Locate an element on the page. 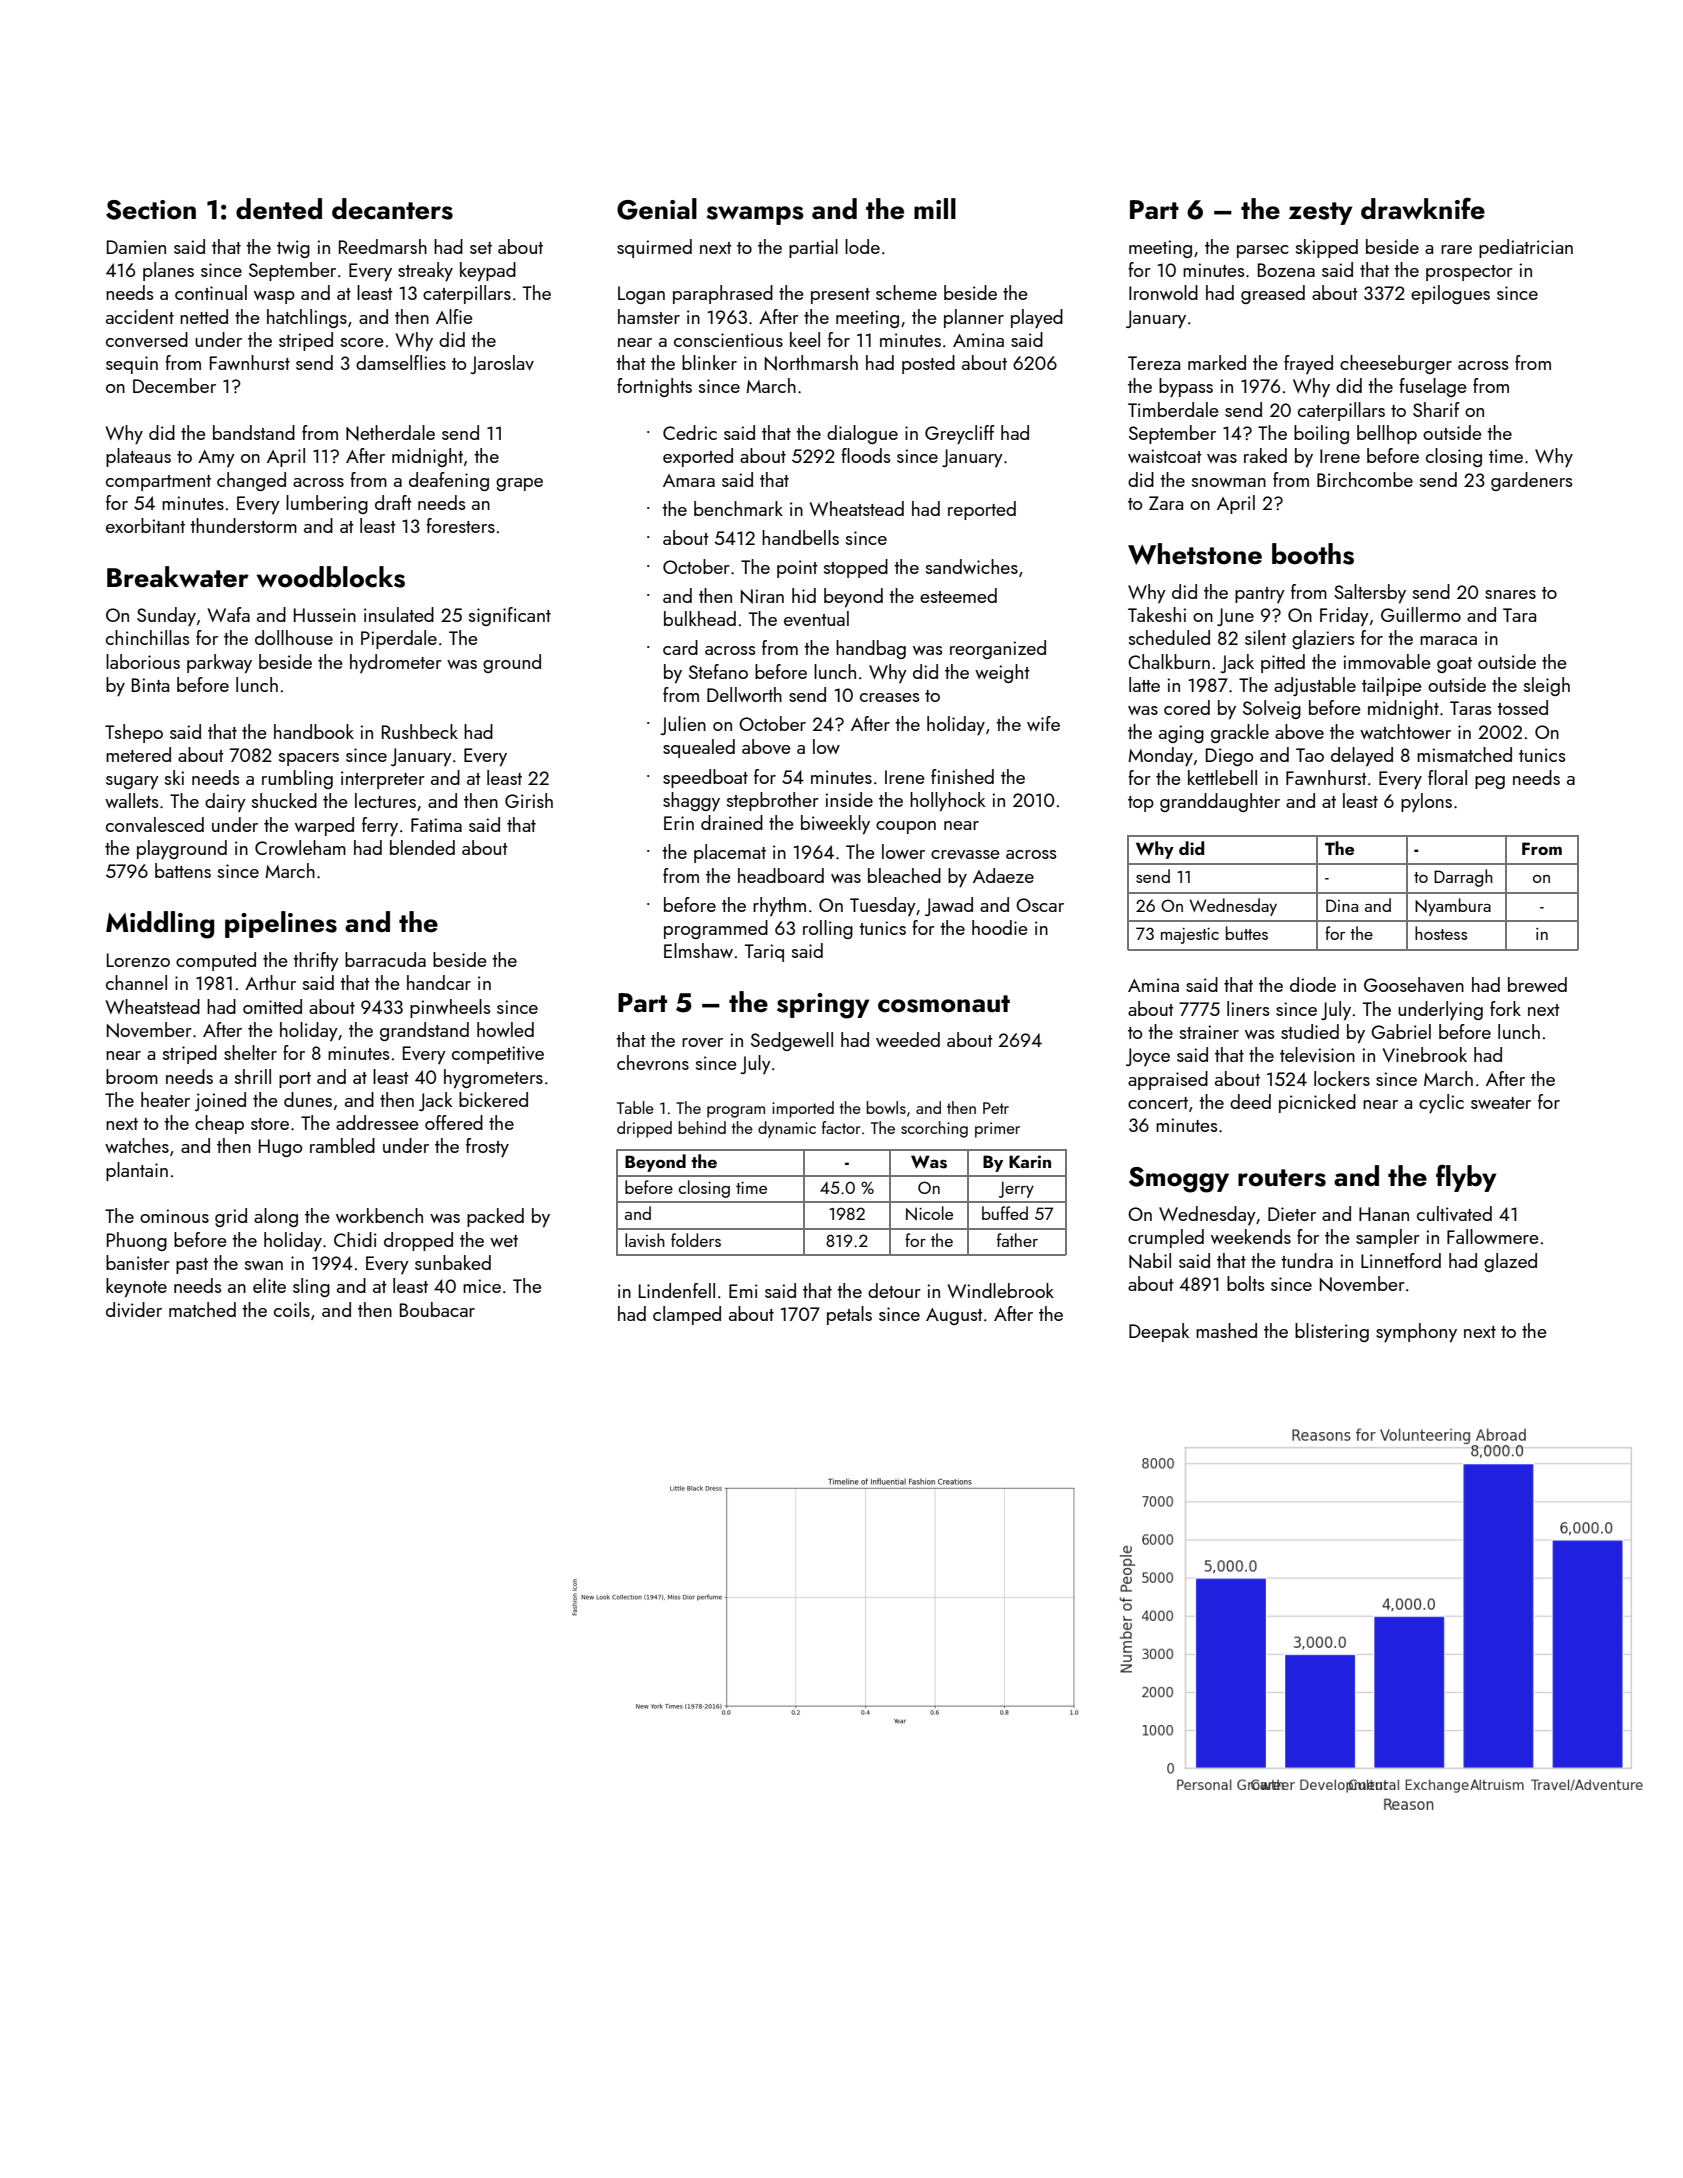  waistcoat is located at coordinates (1165, 456).
